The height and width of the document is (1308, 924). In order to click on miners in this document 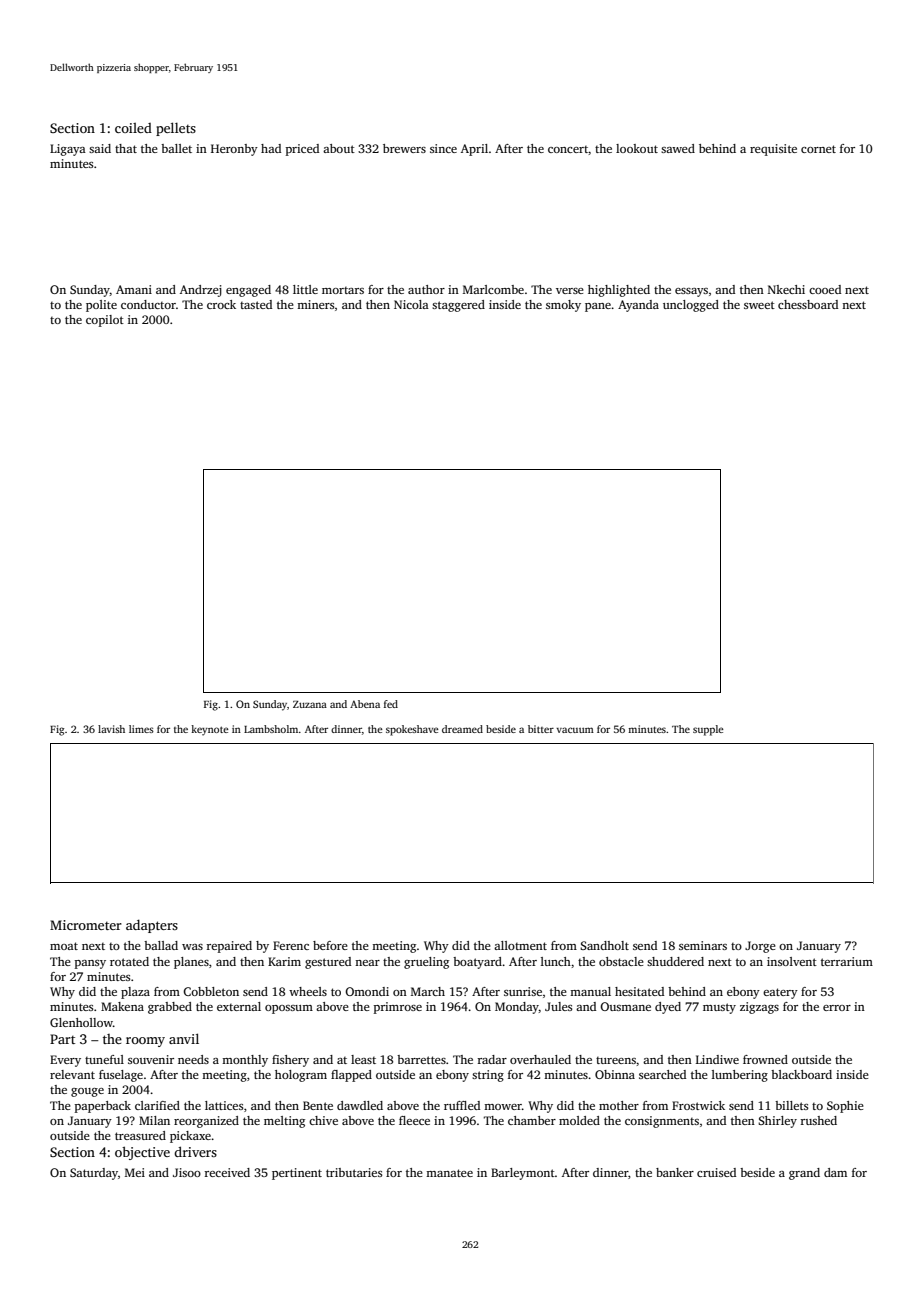, I will do `click(315, 304)`.
